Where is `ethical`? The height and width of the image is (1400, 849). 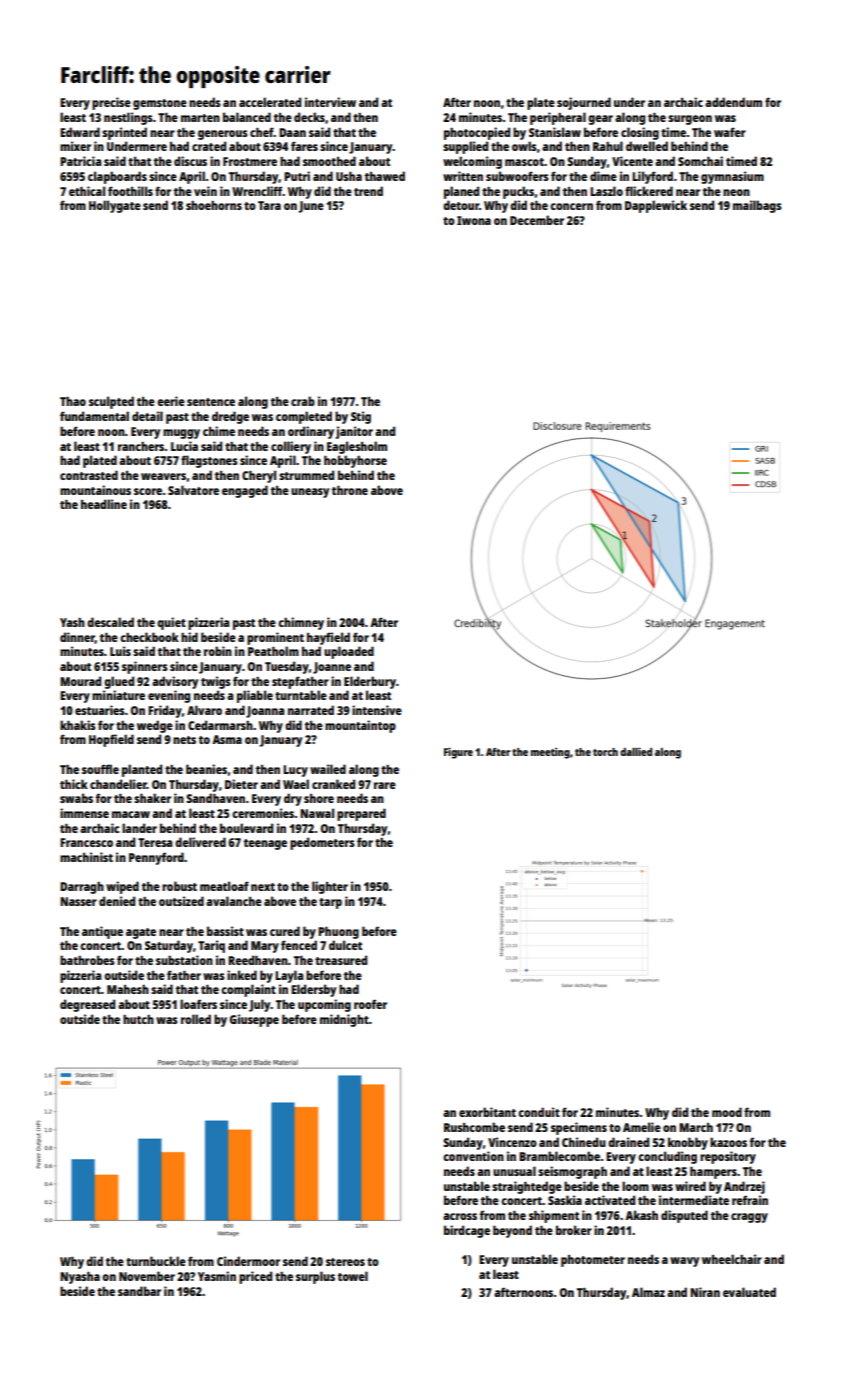 ethical is located at coordinates (87, 191).
